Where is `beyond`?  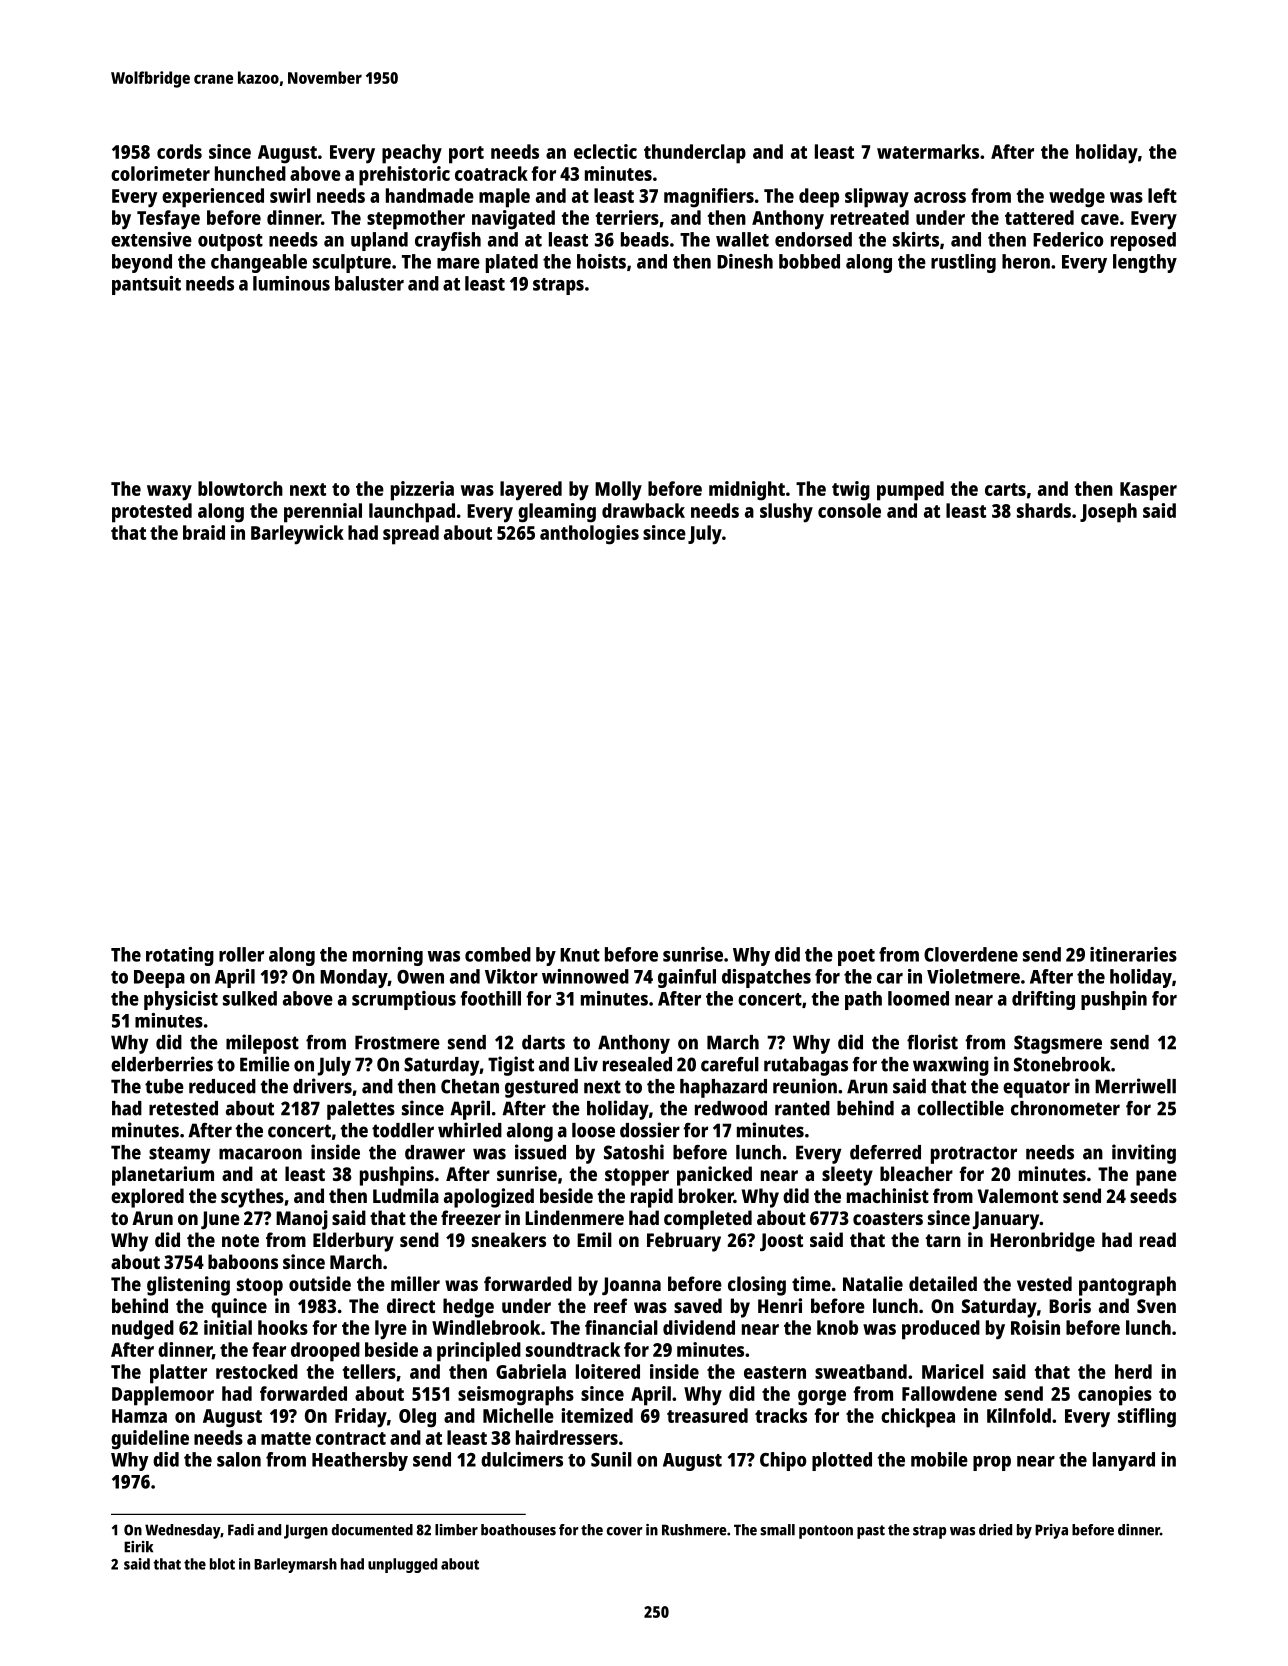
beyond is located at coordinates (142, 263).
